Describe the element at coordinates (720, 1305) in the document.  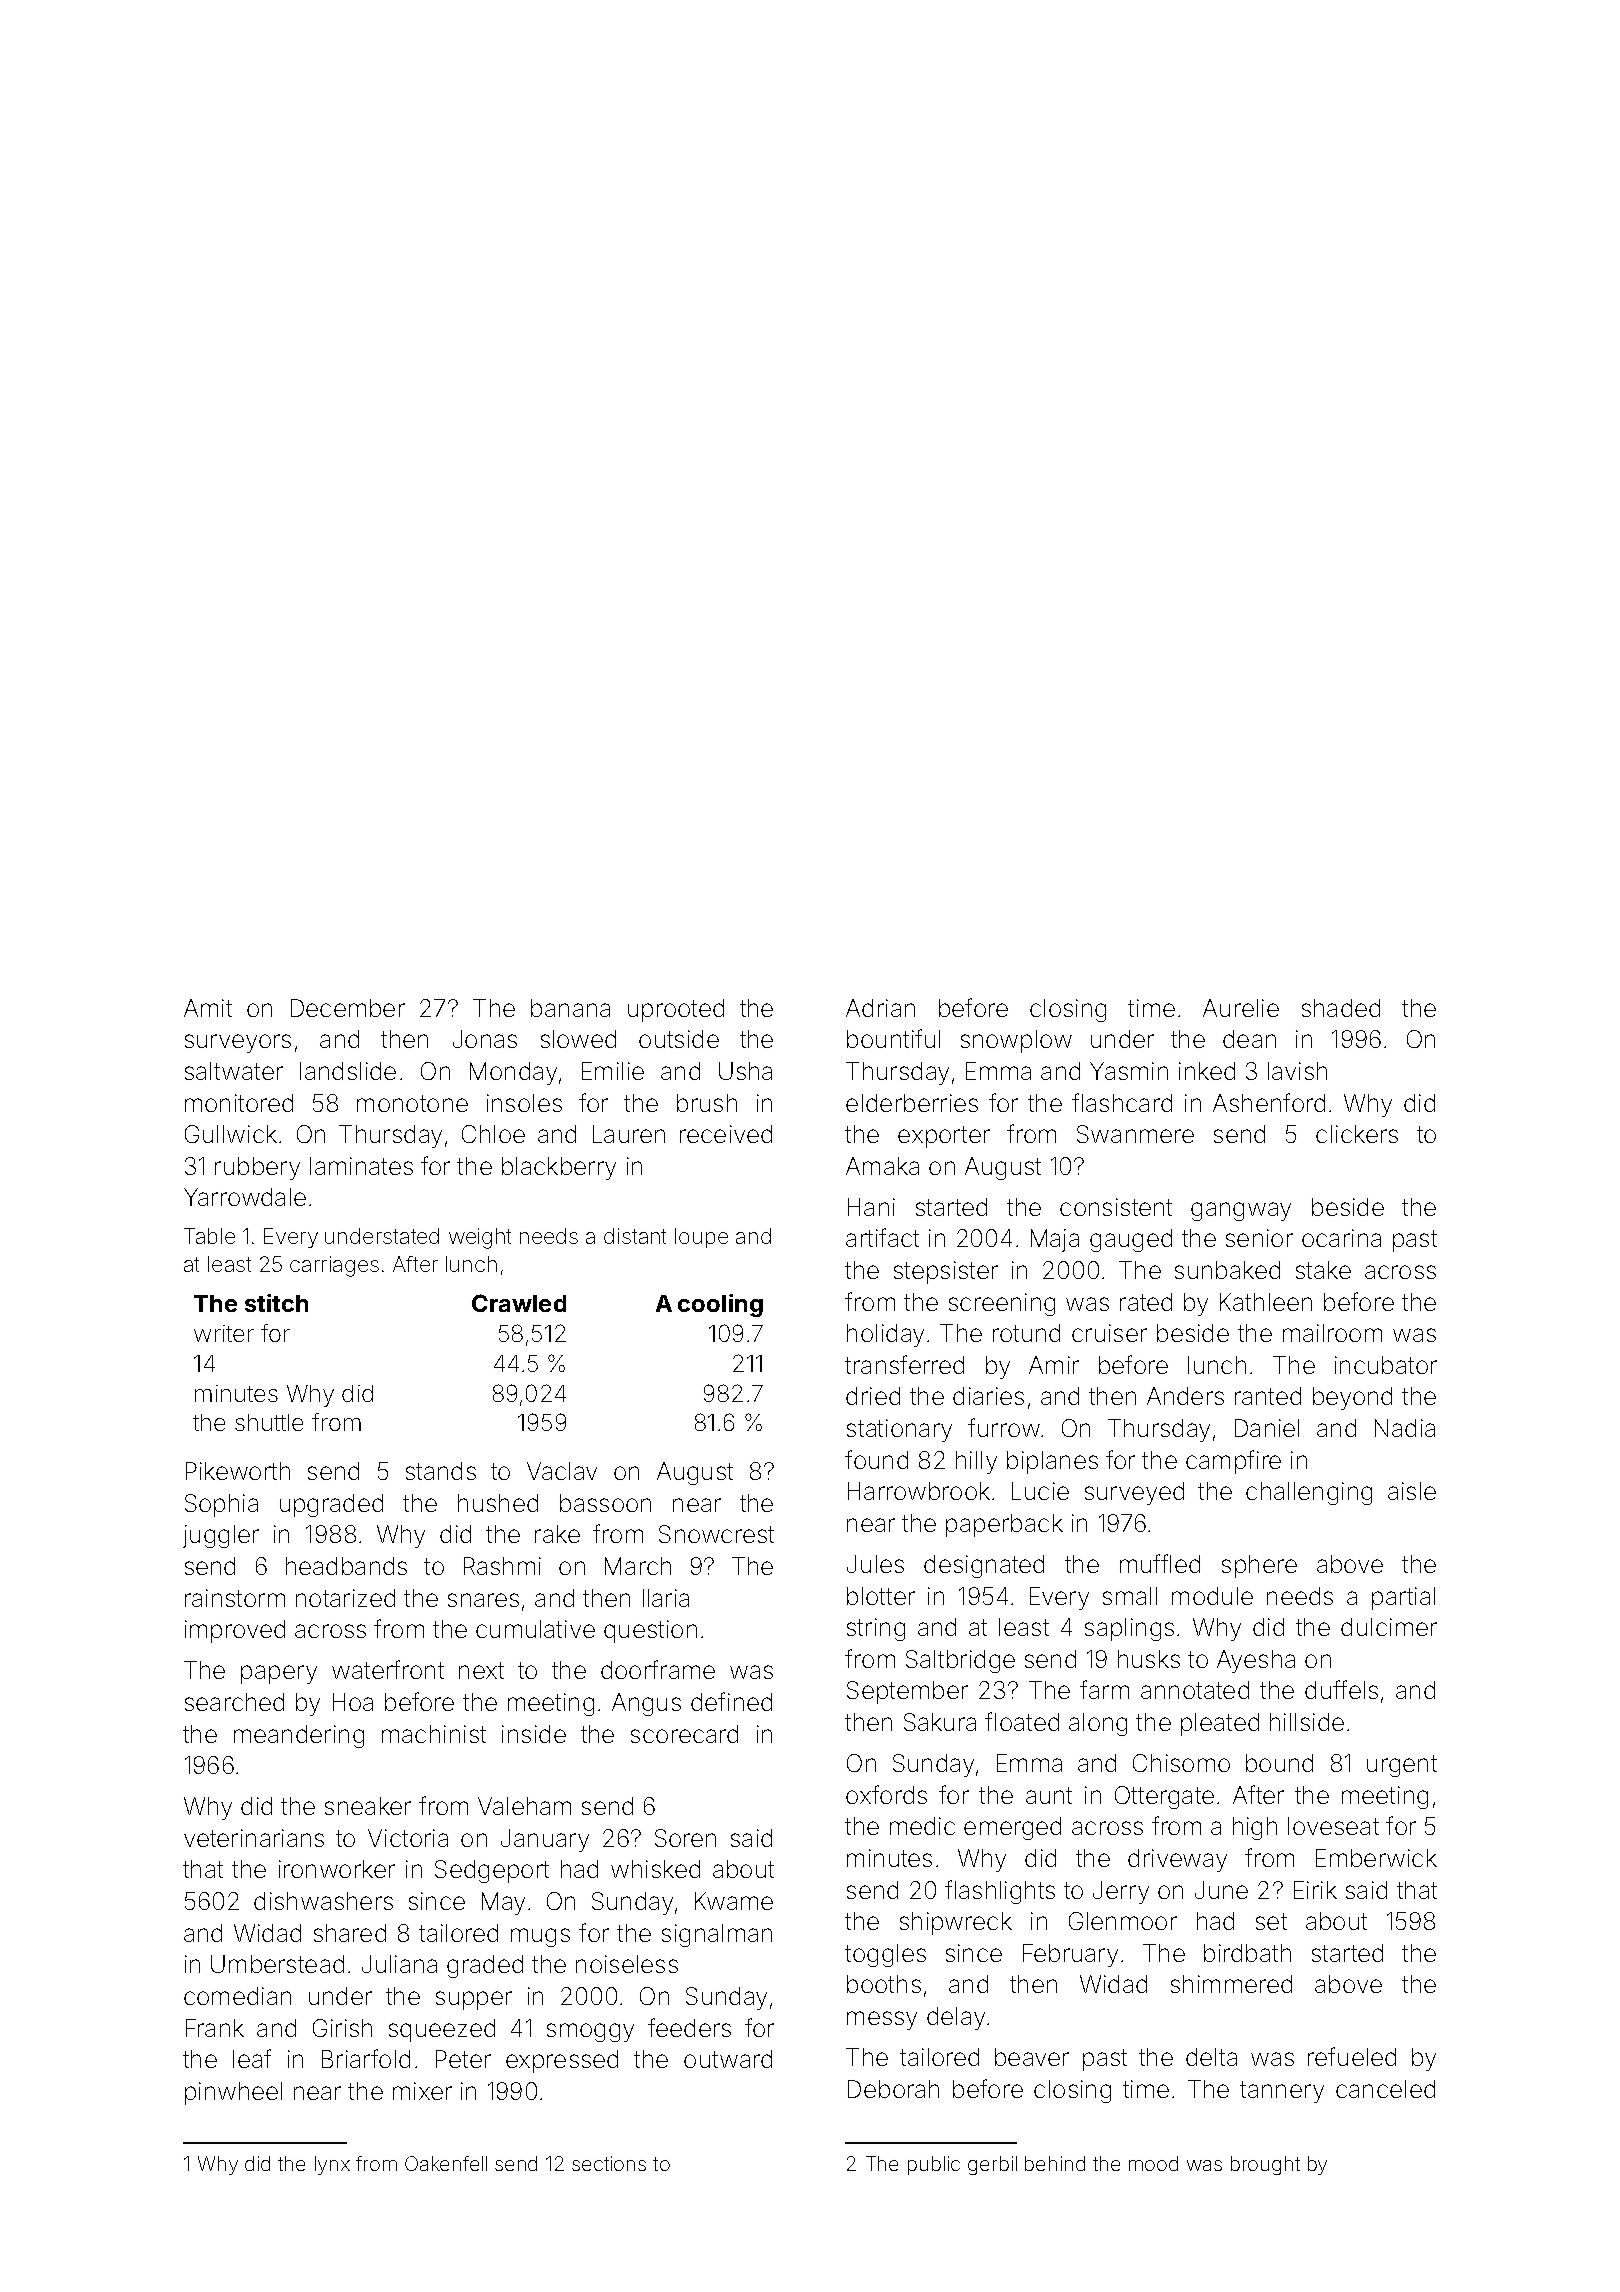
I see `cooling` at that location.
